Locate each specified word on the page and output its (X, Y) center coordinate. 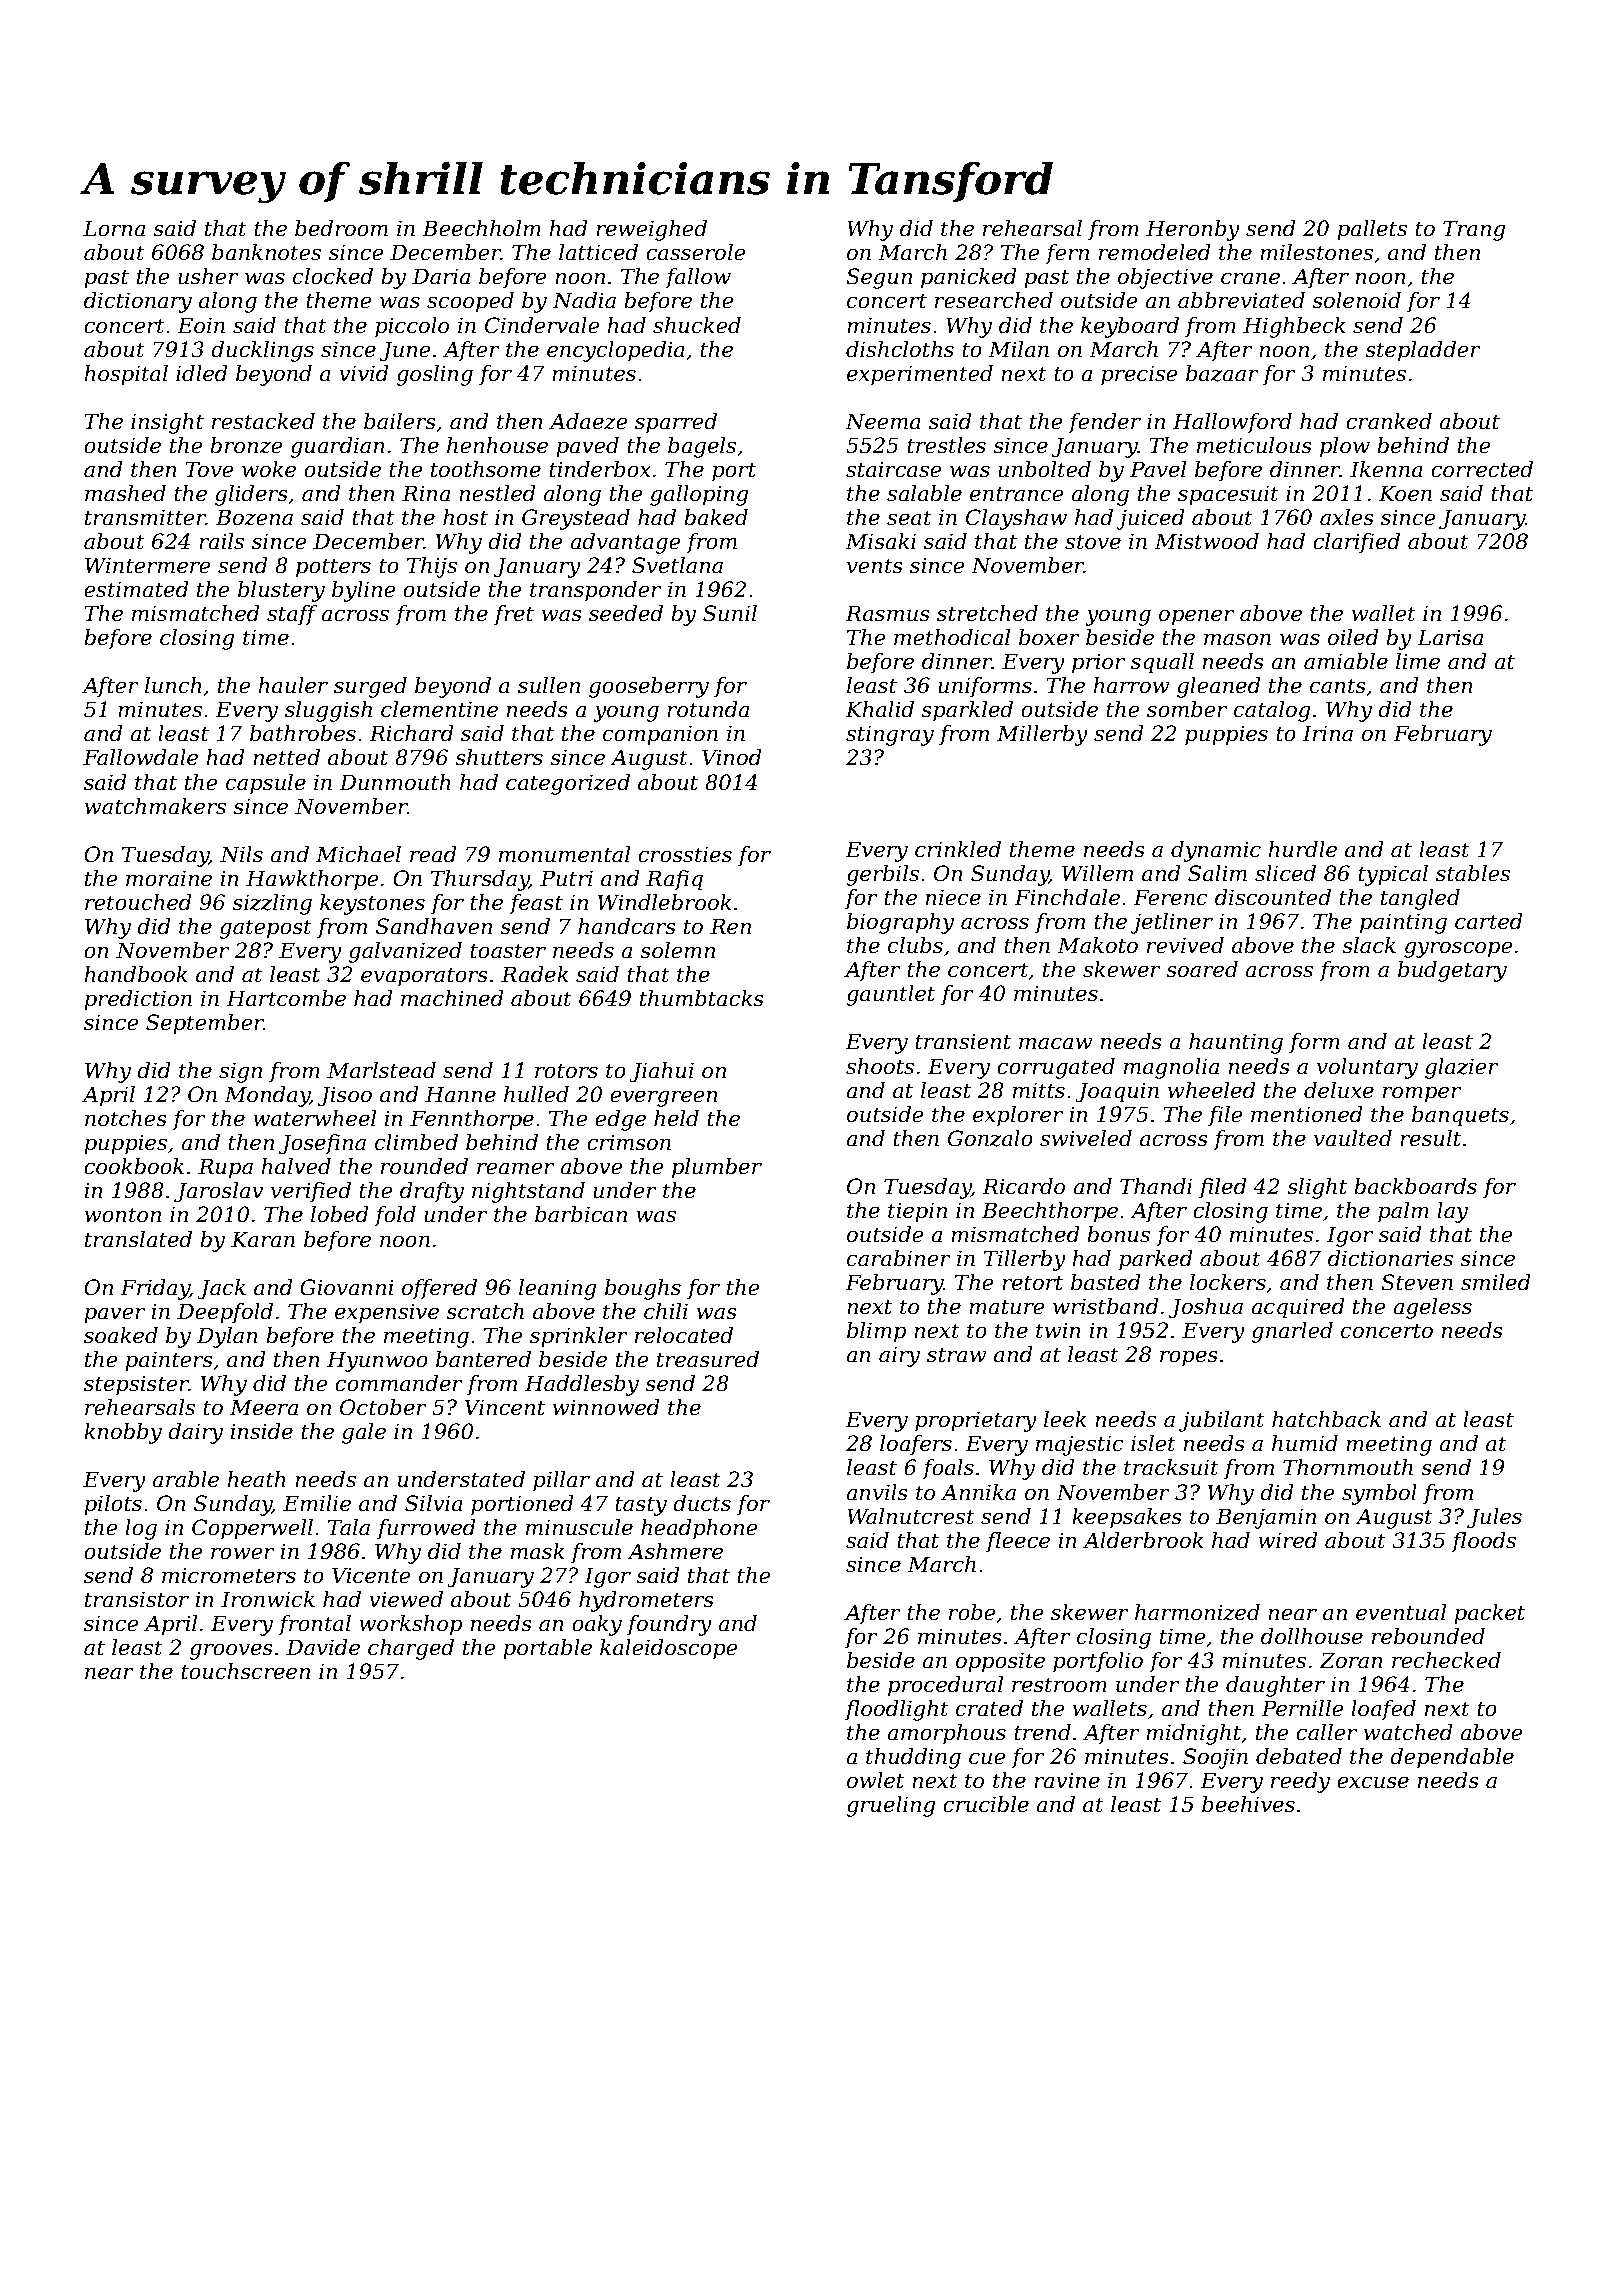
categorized (568, 784)
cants (1338, 686)
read (433, 854)
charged (411, 1649)
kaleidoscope (669, 1649)
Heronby (1193, 230)
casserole (696, 252)
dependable (1452, 1758)
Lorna (114, 228)
